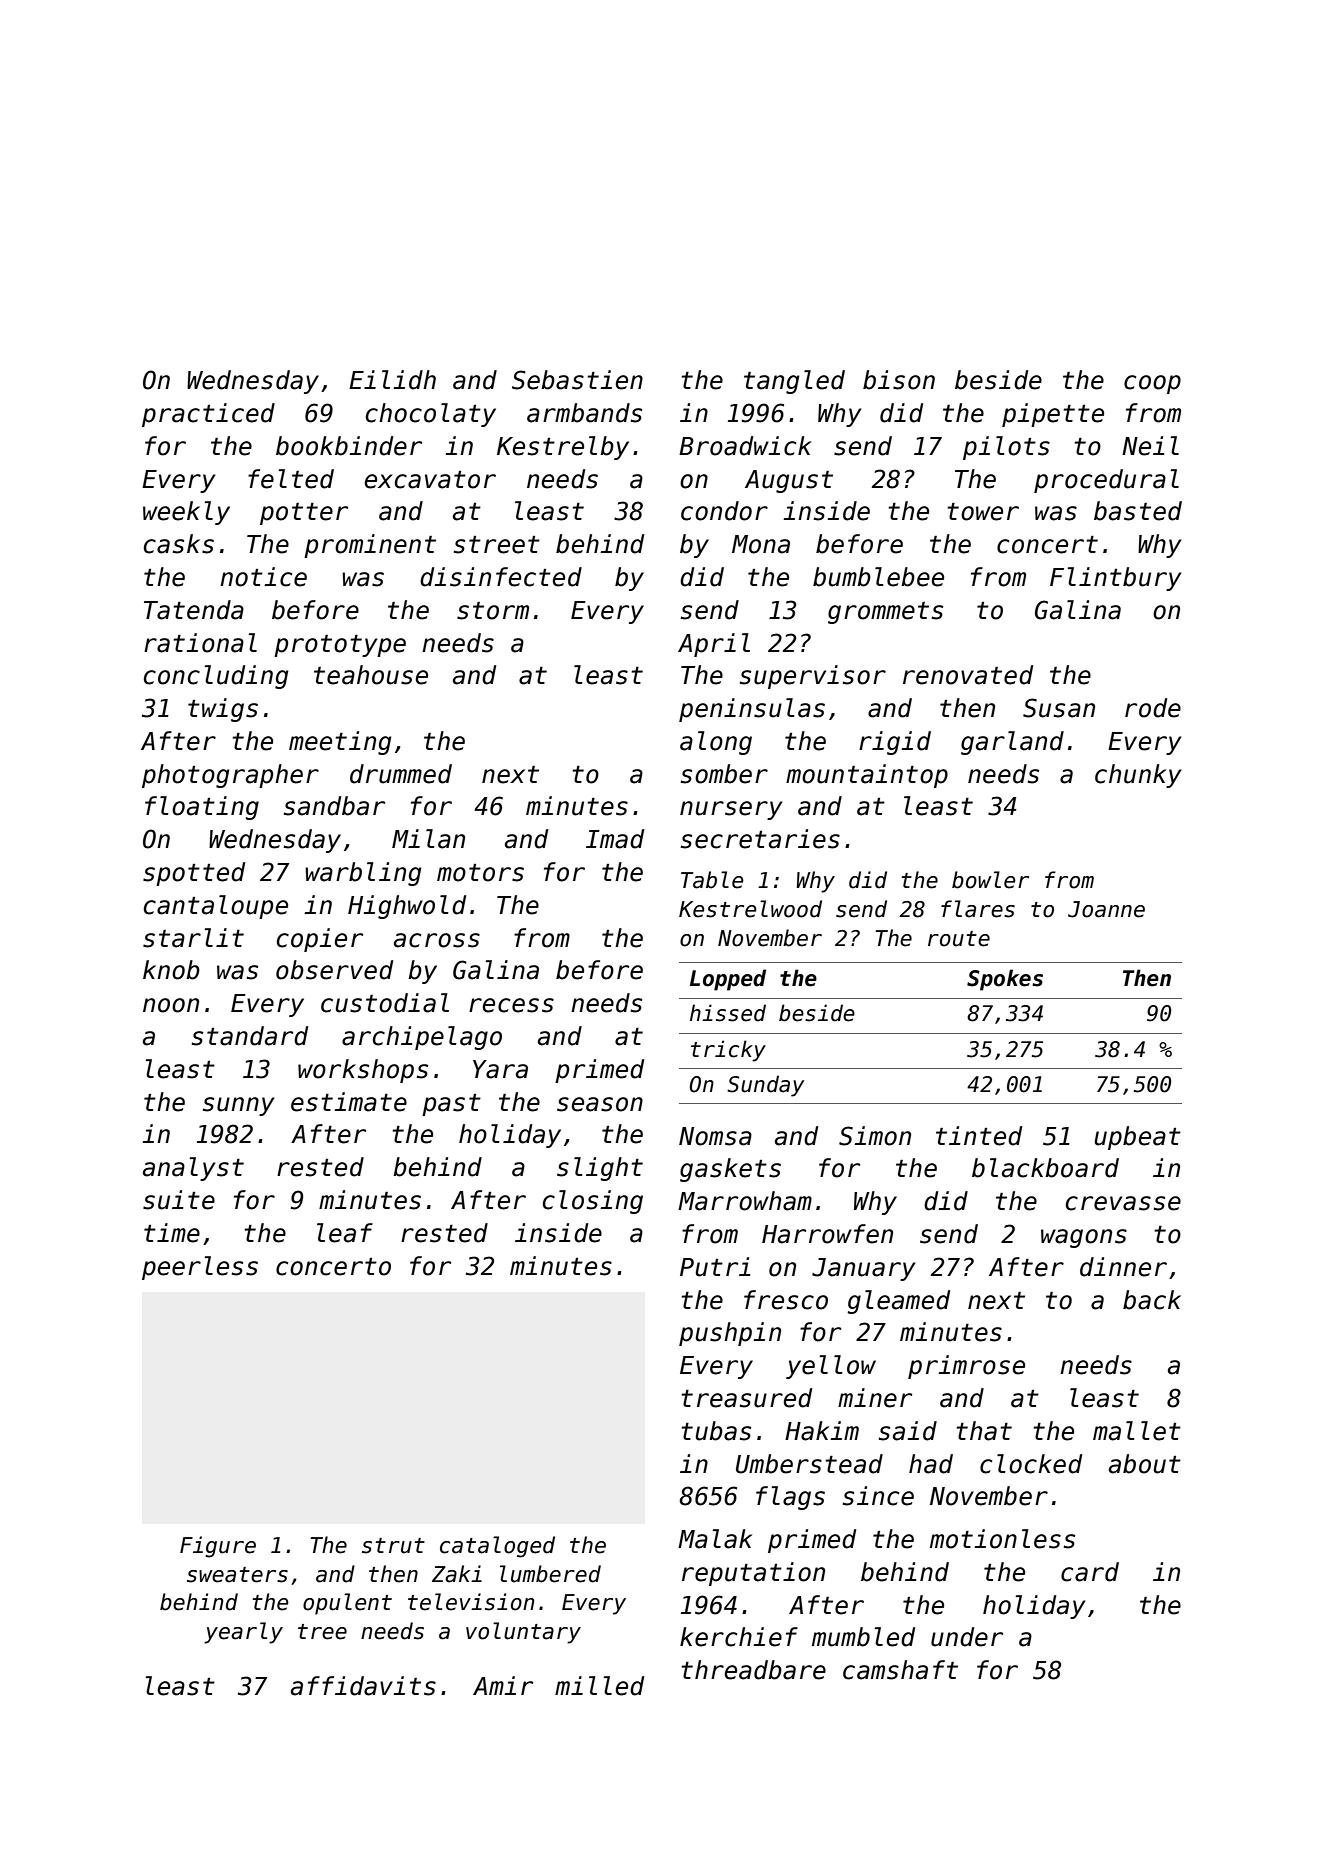 The image size is (1324, 1873). What do you see at coordinates (813, 677) in the page?
I see `supervisor` at bounding box center [813, 677].
